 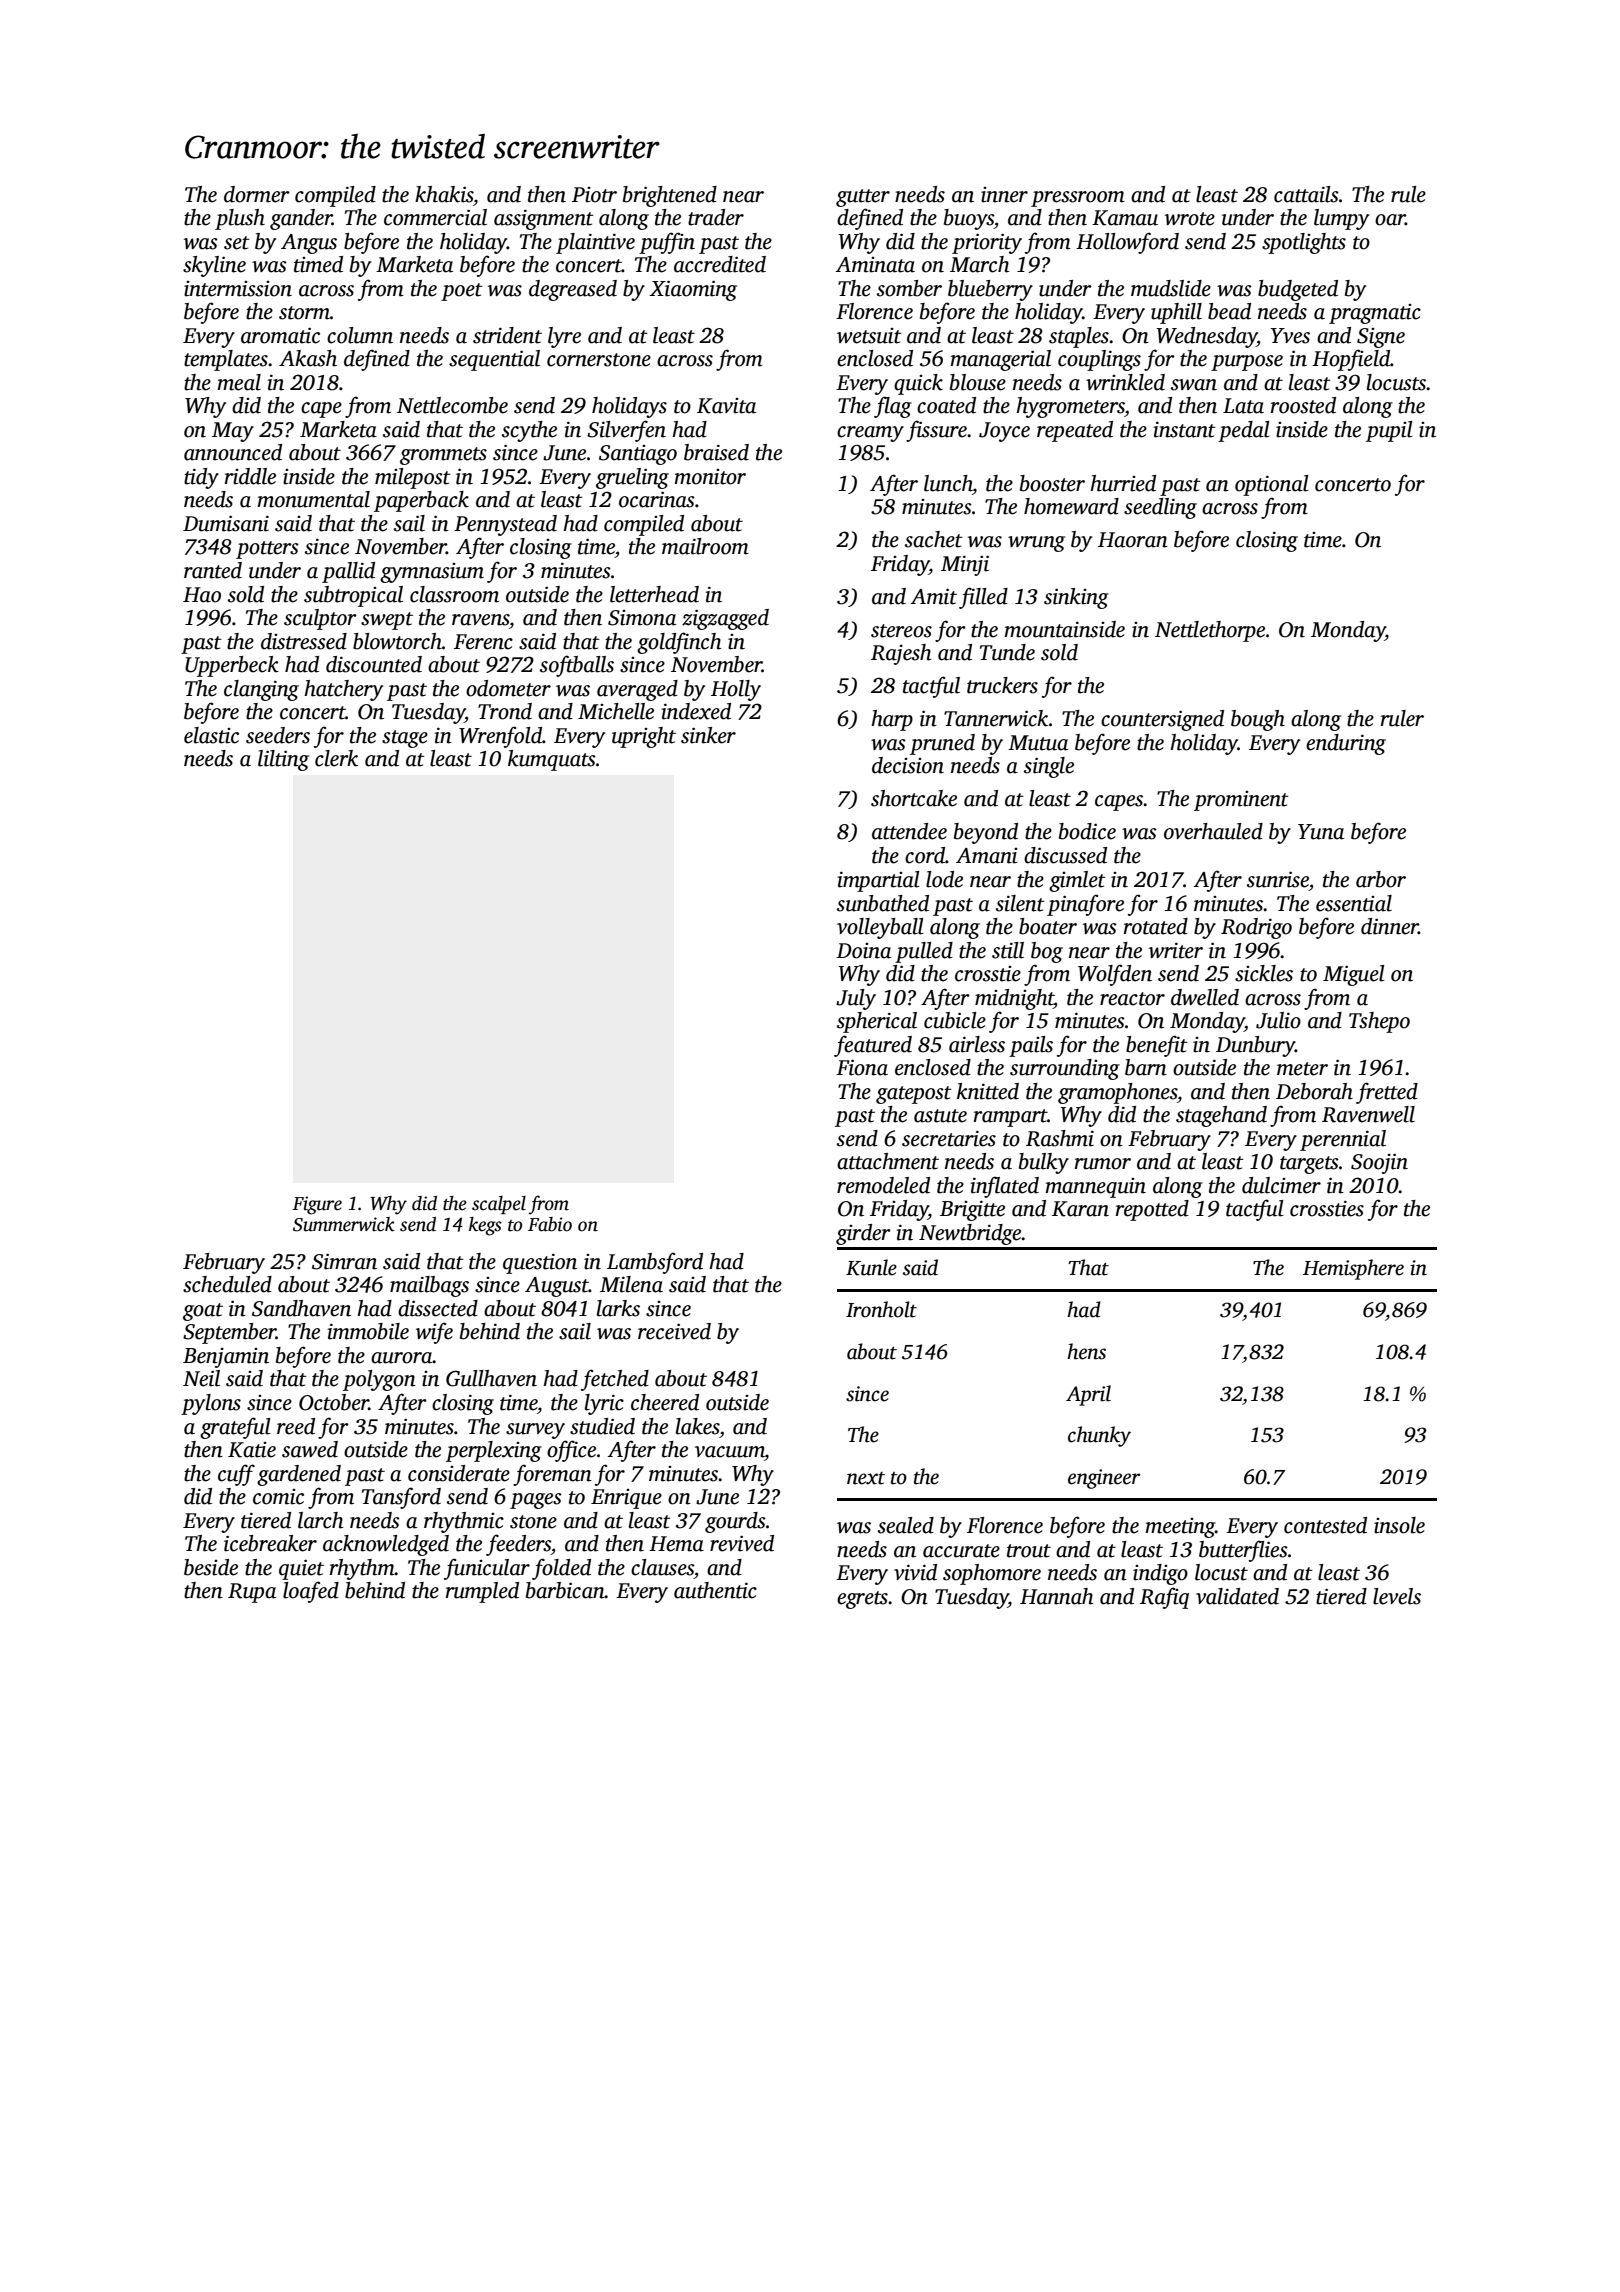 What do you see at coordinates (1078, 199) in the screenshot?
I see `pressroom` at bounding box center [1078, 199].
